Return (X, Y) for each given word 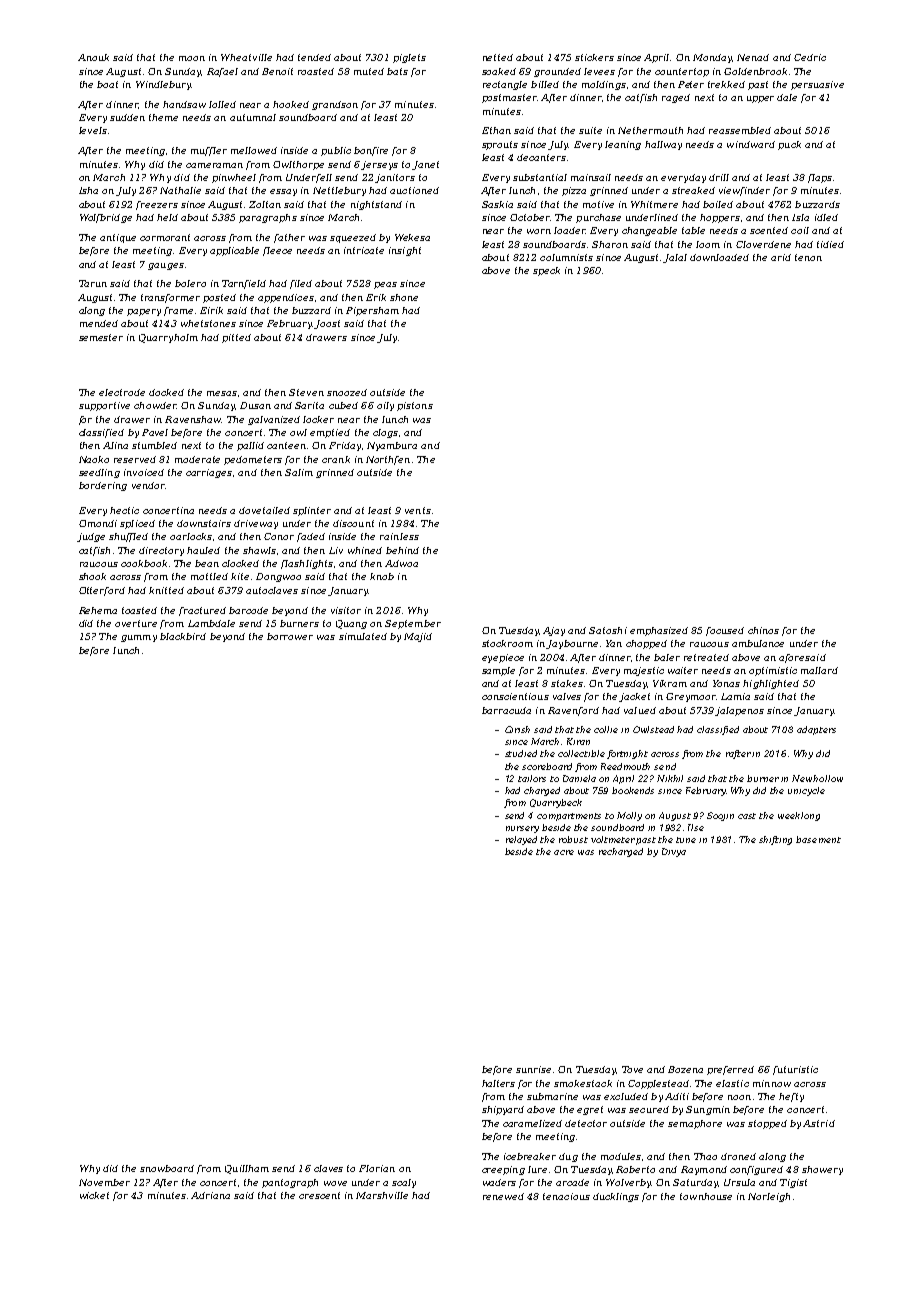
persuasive (817, 85)
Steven (306, 392)
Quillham (247, 1169)
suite (590, 130)
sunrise (533, 1069)
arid (781, 257)
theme (163, 117)
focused (725, 631)
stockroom (507, 643)
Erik (376, 297)
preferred (730, 1070)
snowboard (167, 1168)
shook (92, 576)
